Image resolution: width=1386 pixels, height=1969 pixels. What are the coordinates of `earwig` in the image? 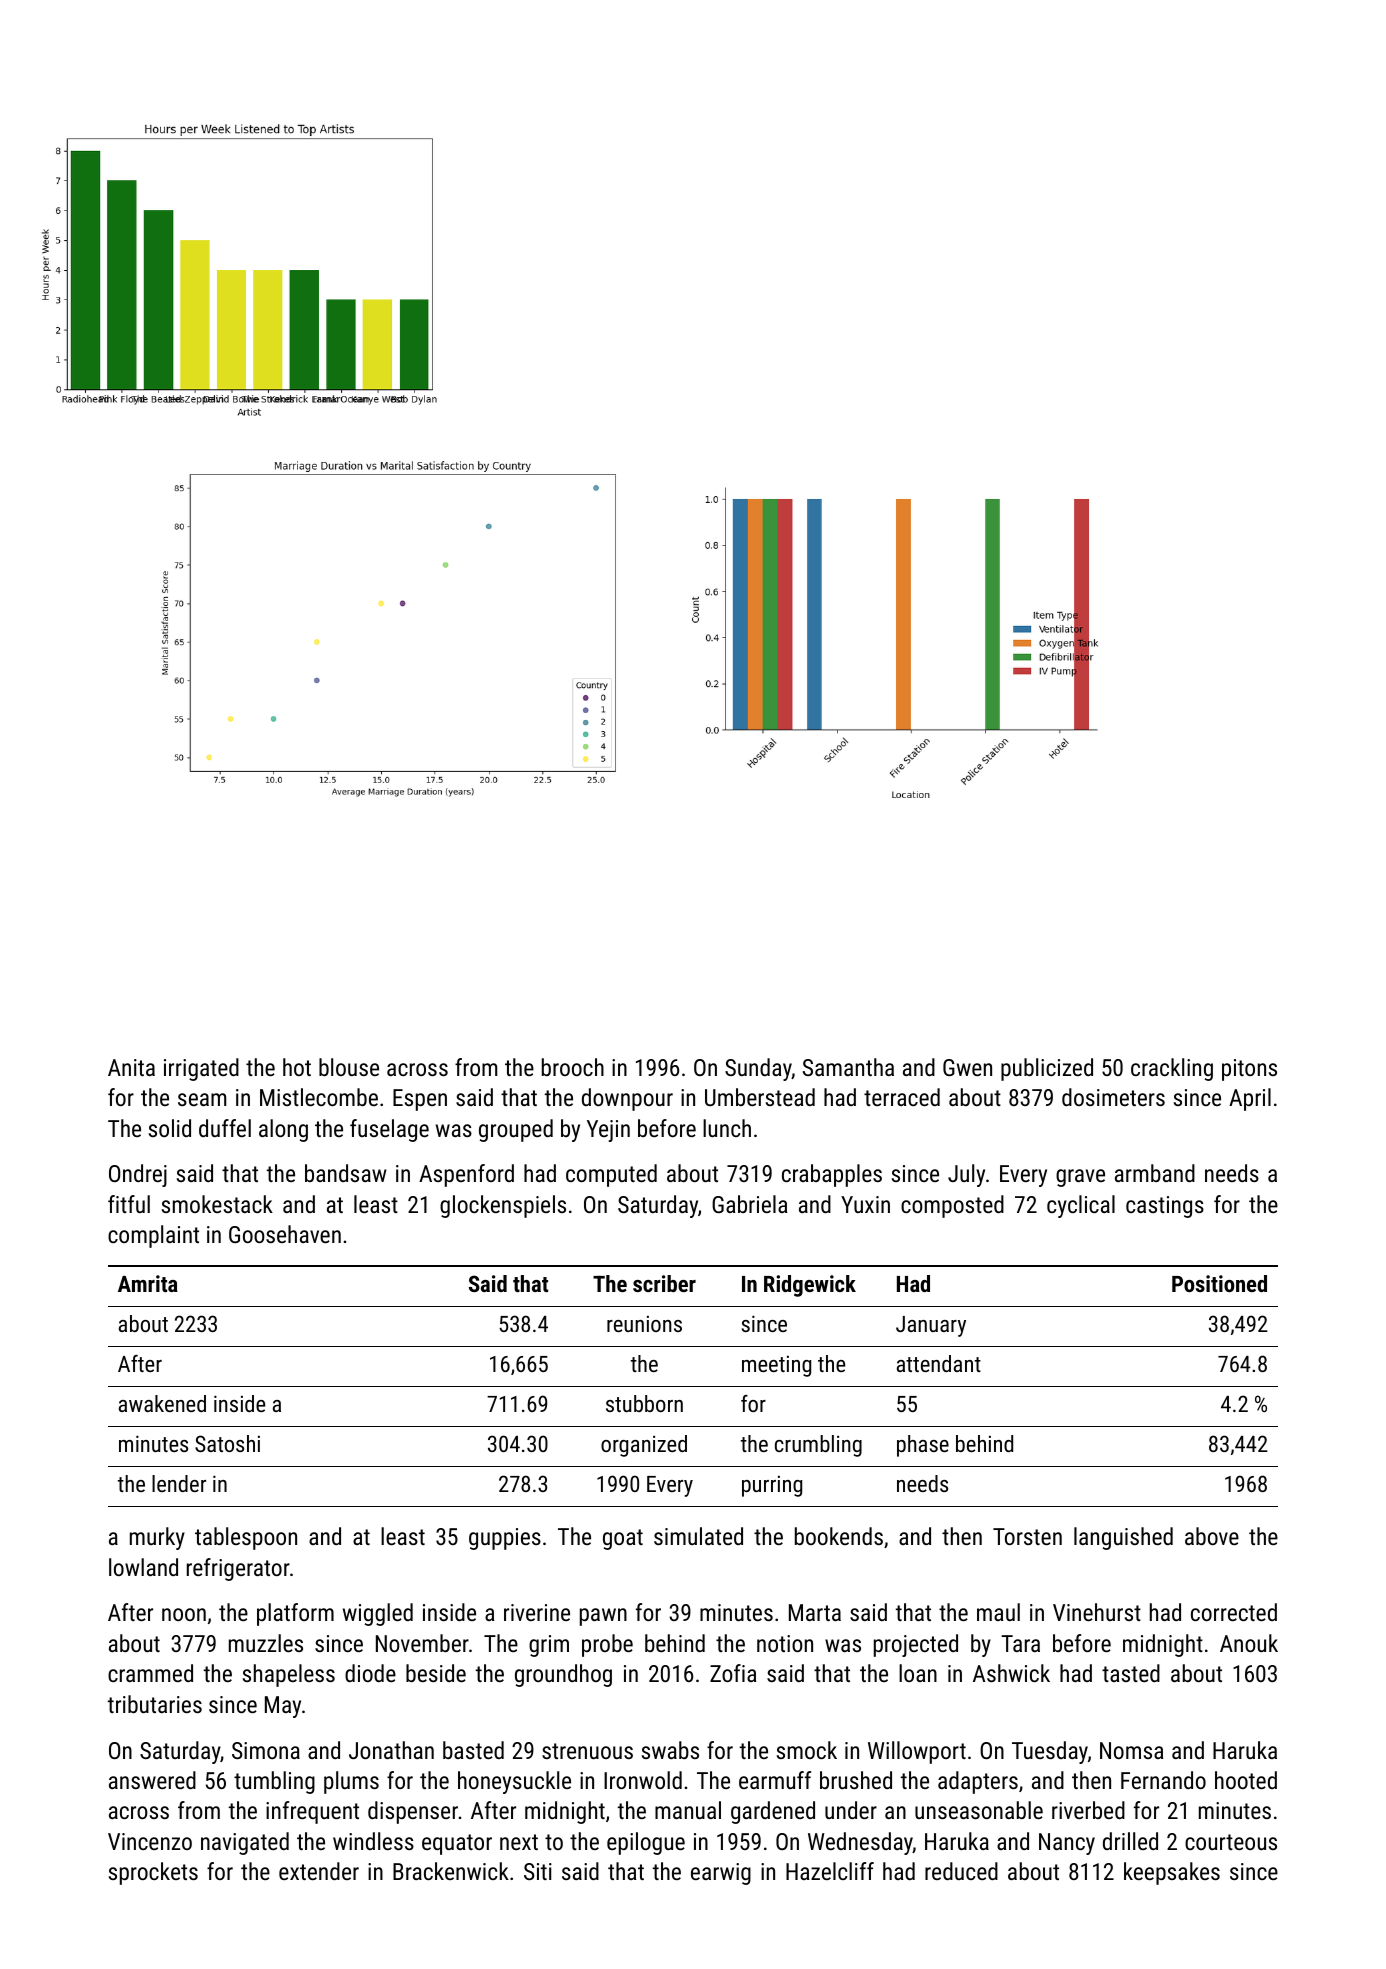 It's located at (721, 1874).
